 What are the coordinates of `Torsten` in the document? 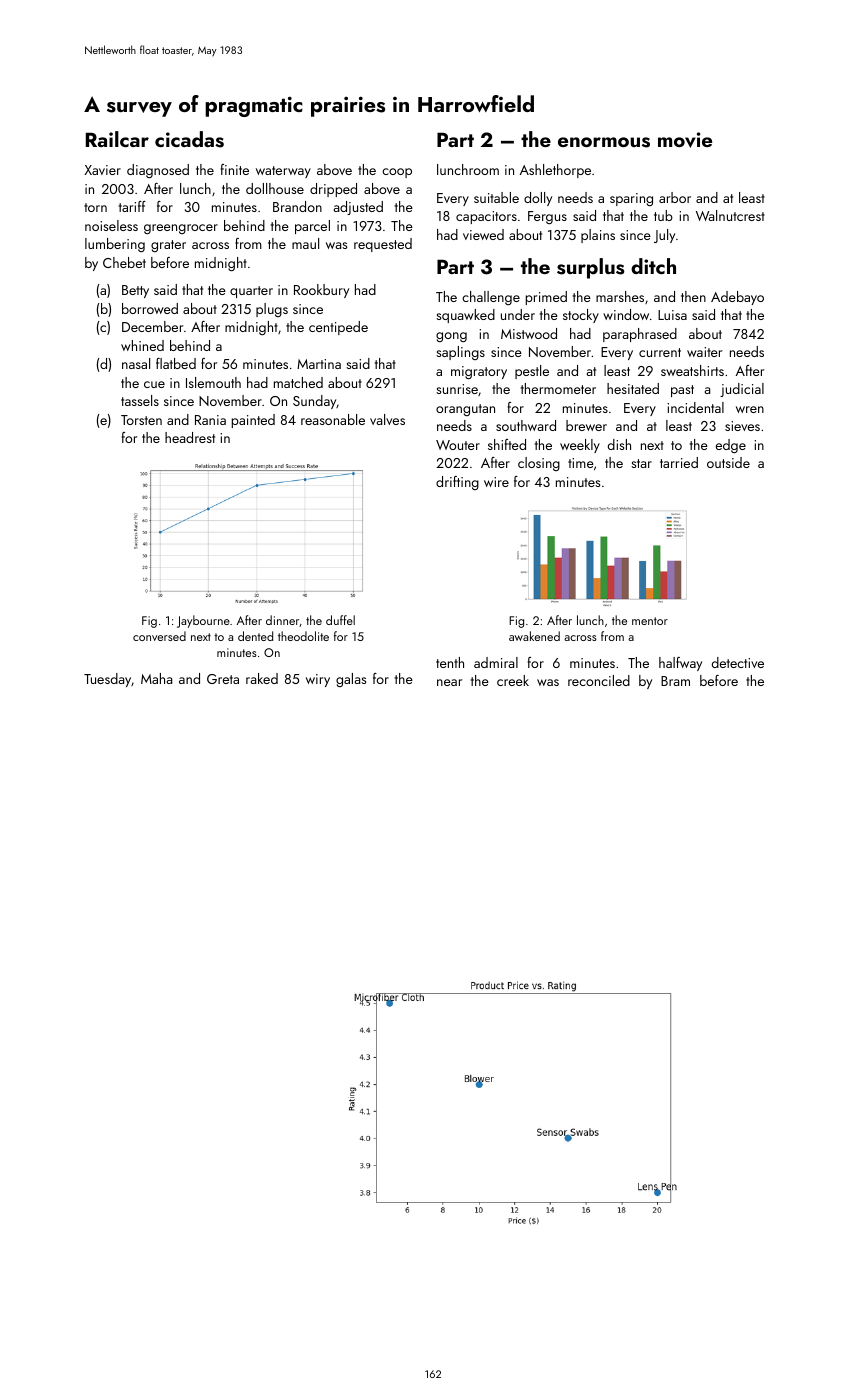 It's located at (141, 420).
